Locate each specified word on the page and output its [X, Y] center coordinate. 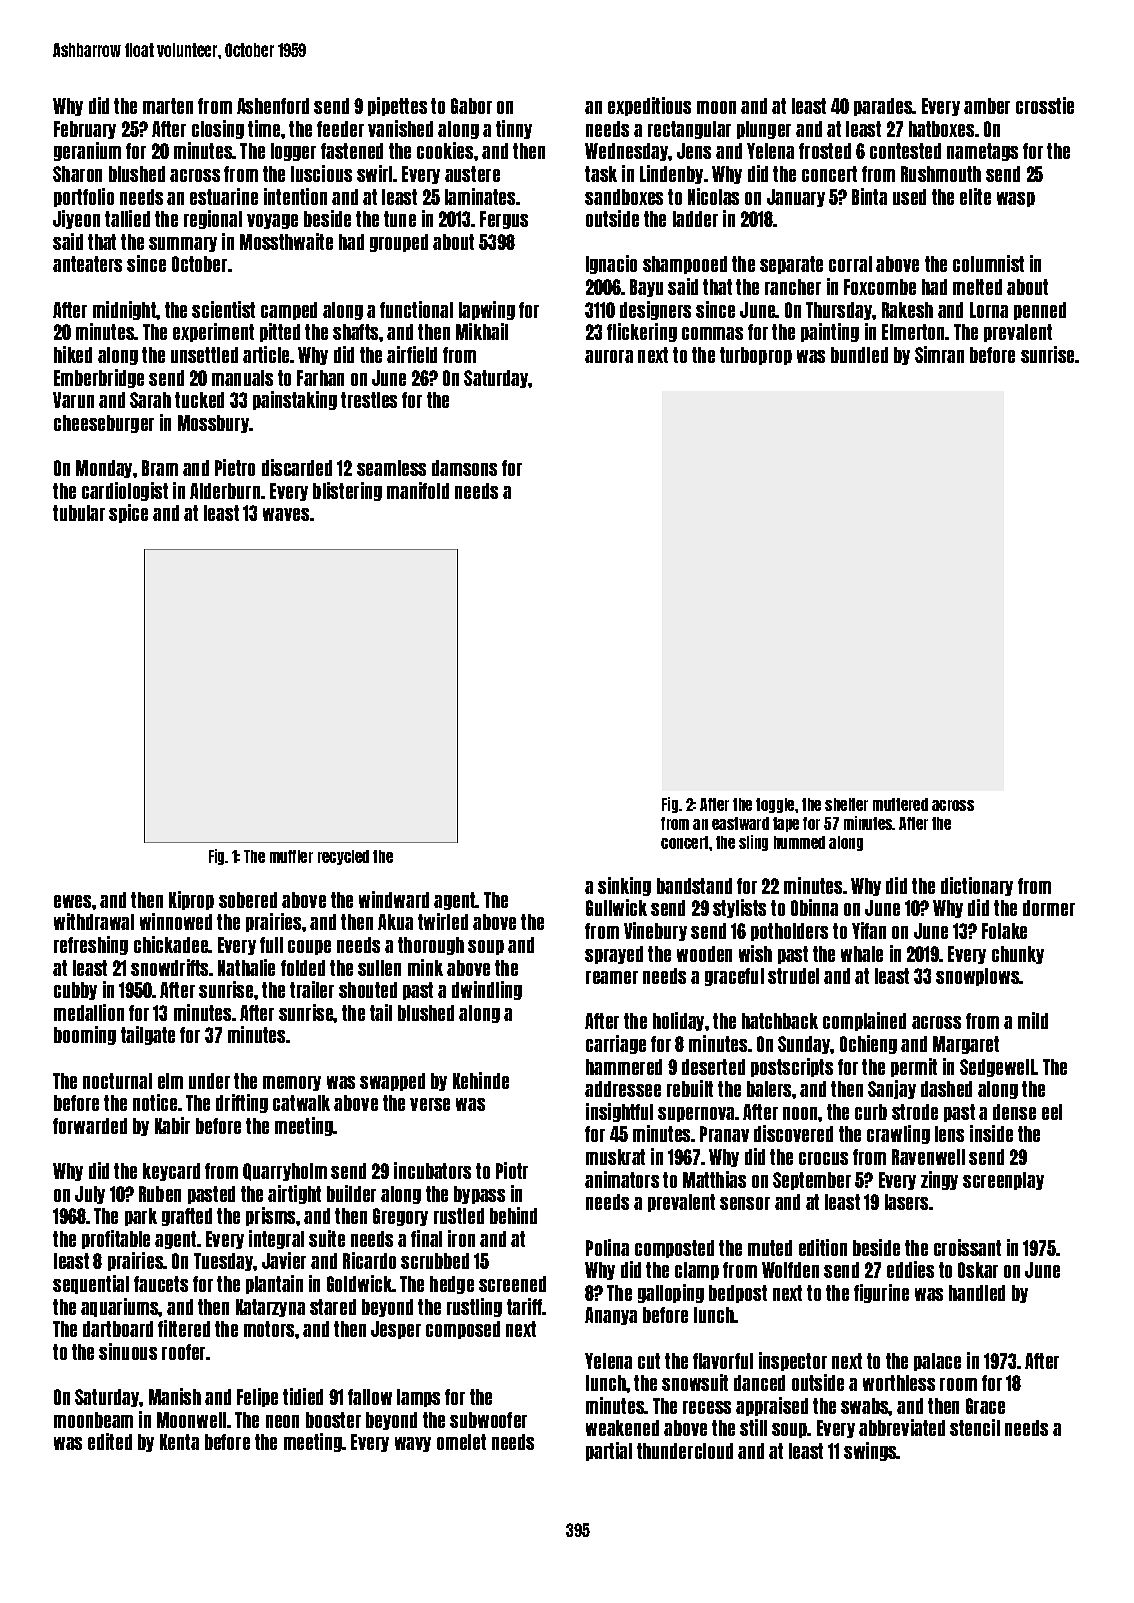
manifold [418, 490]
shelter [846, 804]
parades [883, 107]
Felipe [257, 1397]
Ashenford [273, 106]
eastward [740, 823]
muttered [900, 804]
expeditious [649, 106]
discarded [297, 467]
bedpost [738, 1294]
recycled [343, 857]
